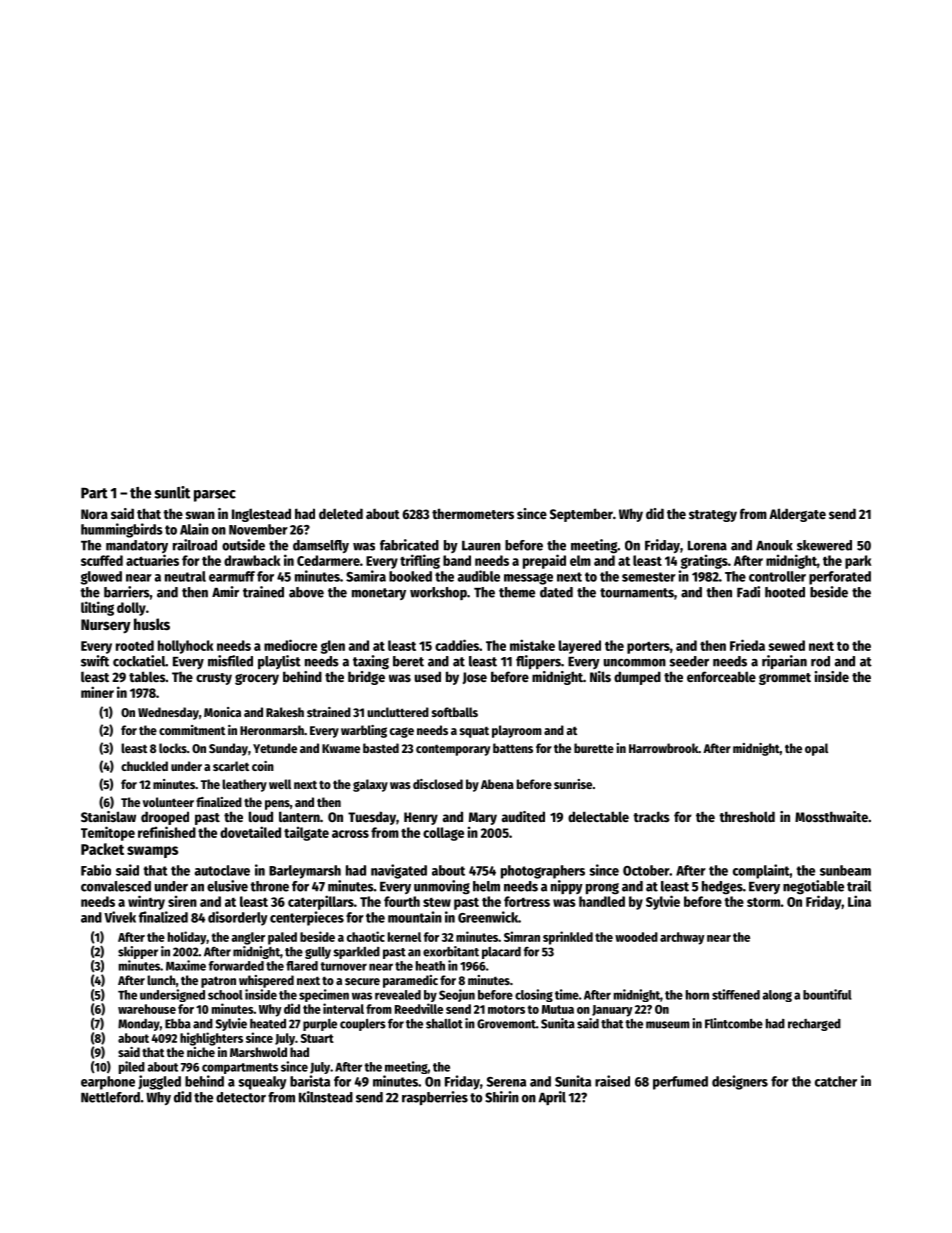 This image has width=952, height=1233. What do you see at coordinates (713, 516) in the image?
I see `strategy` at bounding box center [713, 516].
